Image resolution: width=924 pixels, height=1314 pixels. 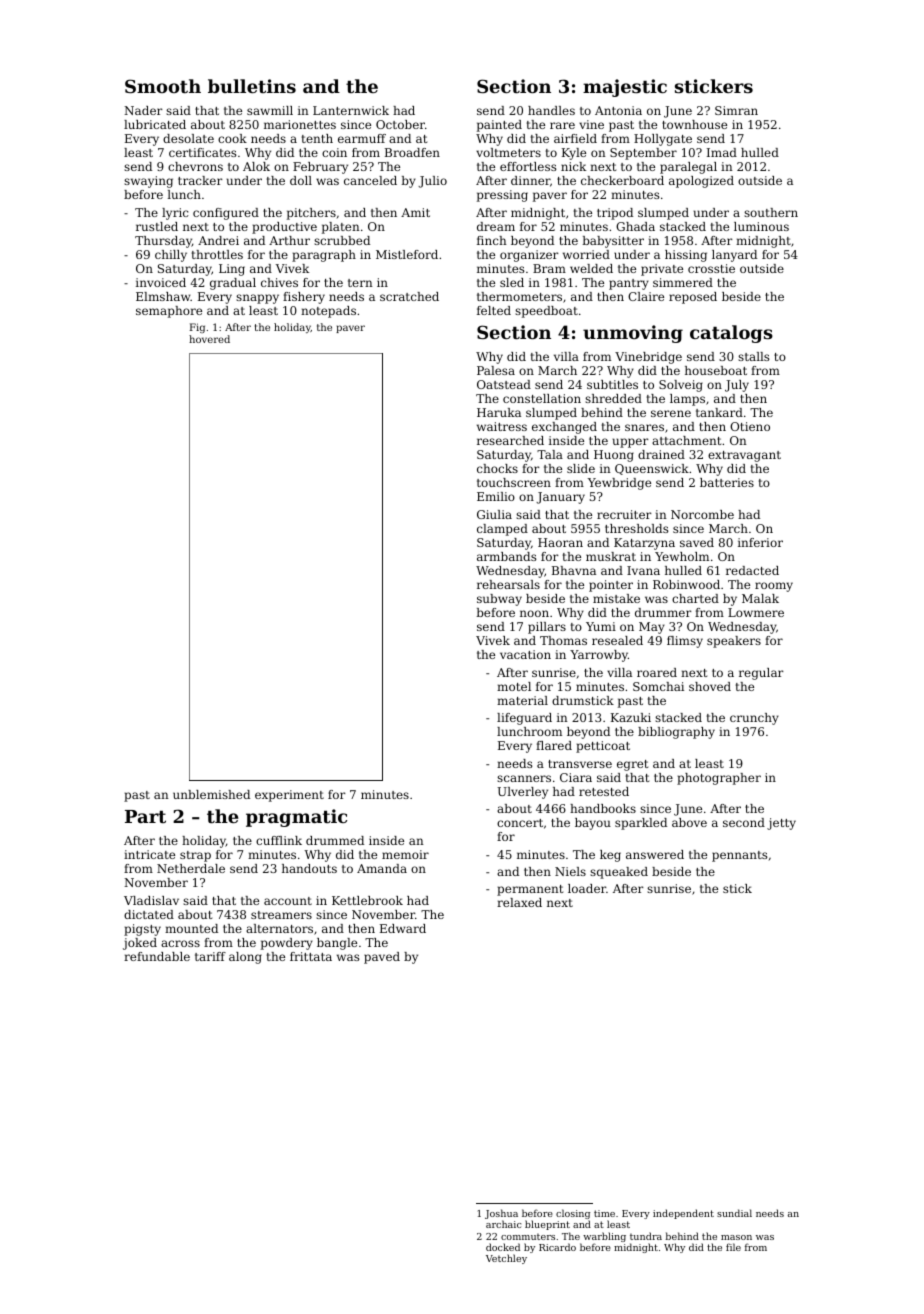 I want to click on tariff, so click(x=210, y=956).
